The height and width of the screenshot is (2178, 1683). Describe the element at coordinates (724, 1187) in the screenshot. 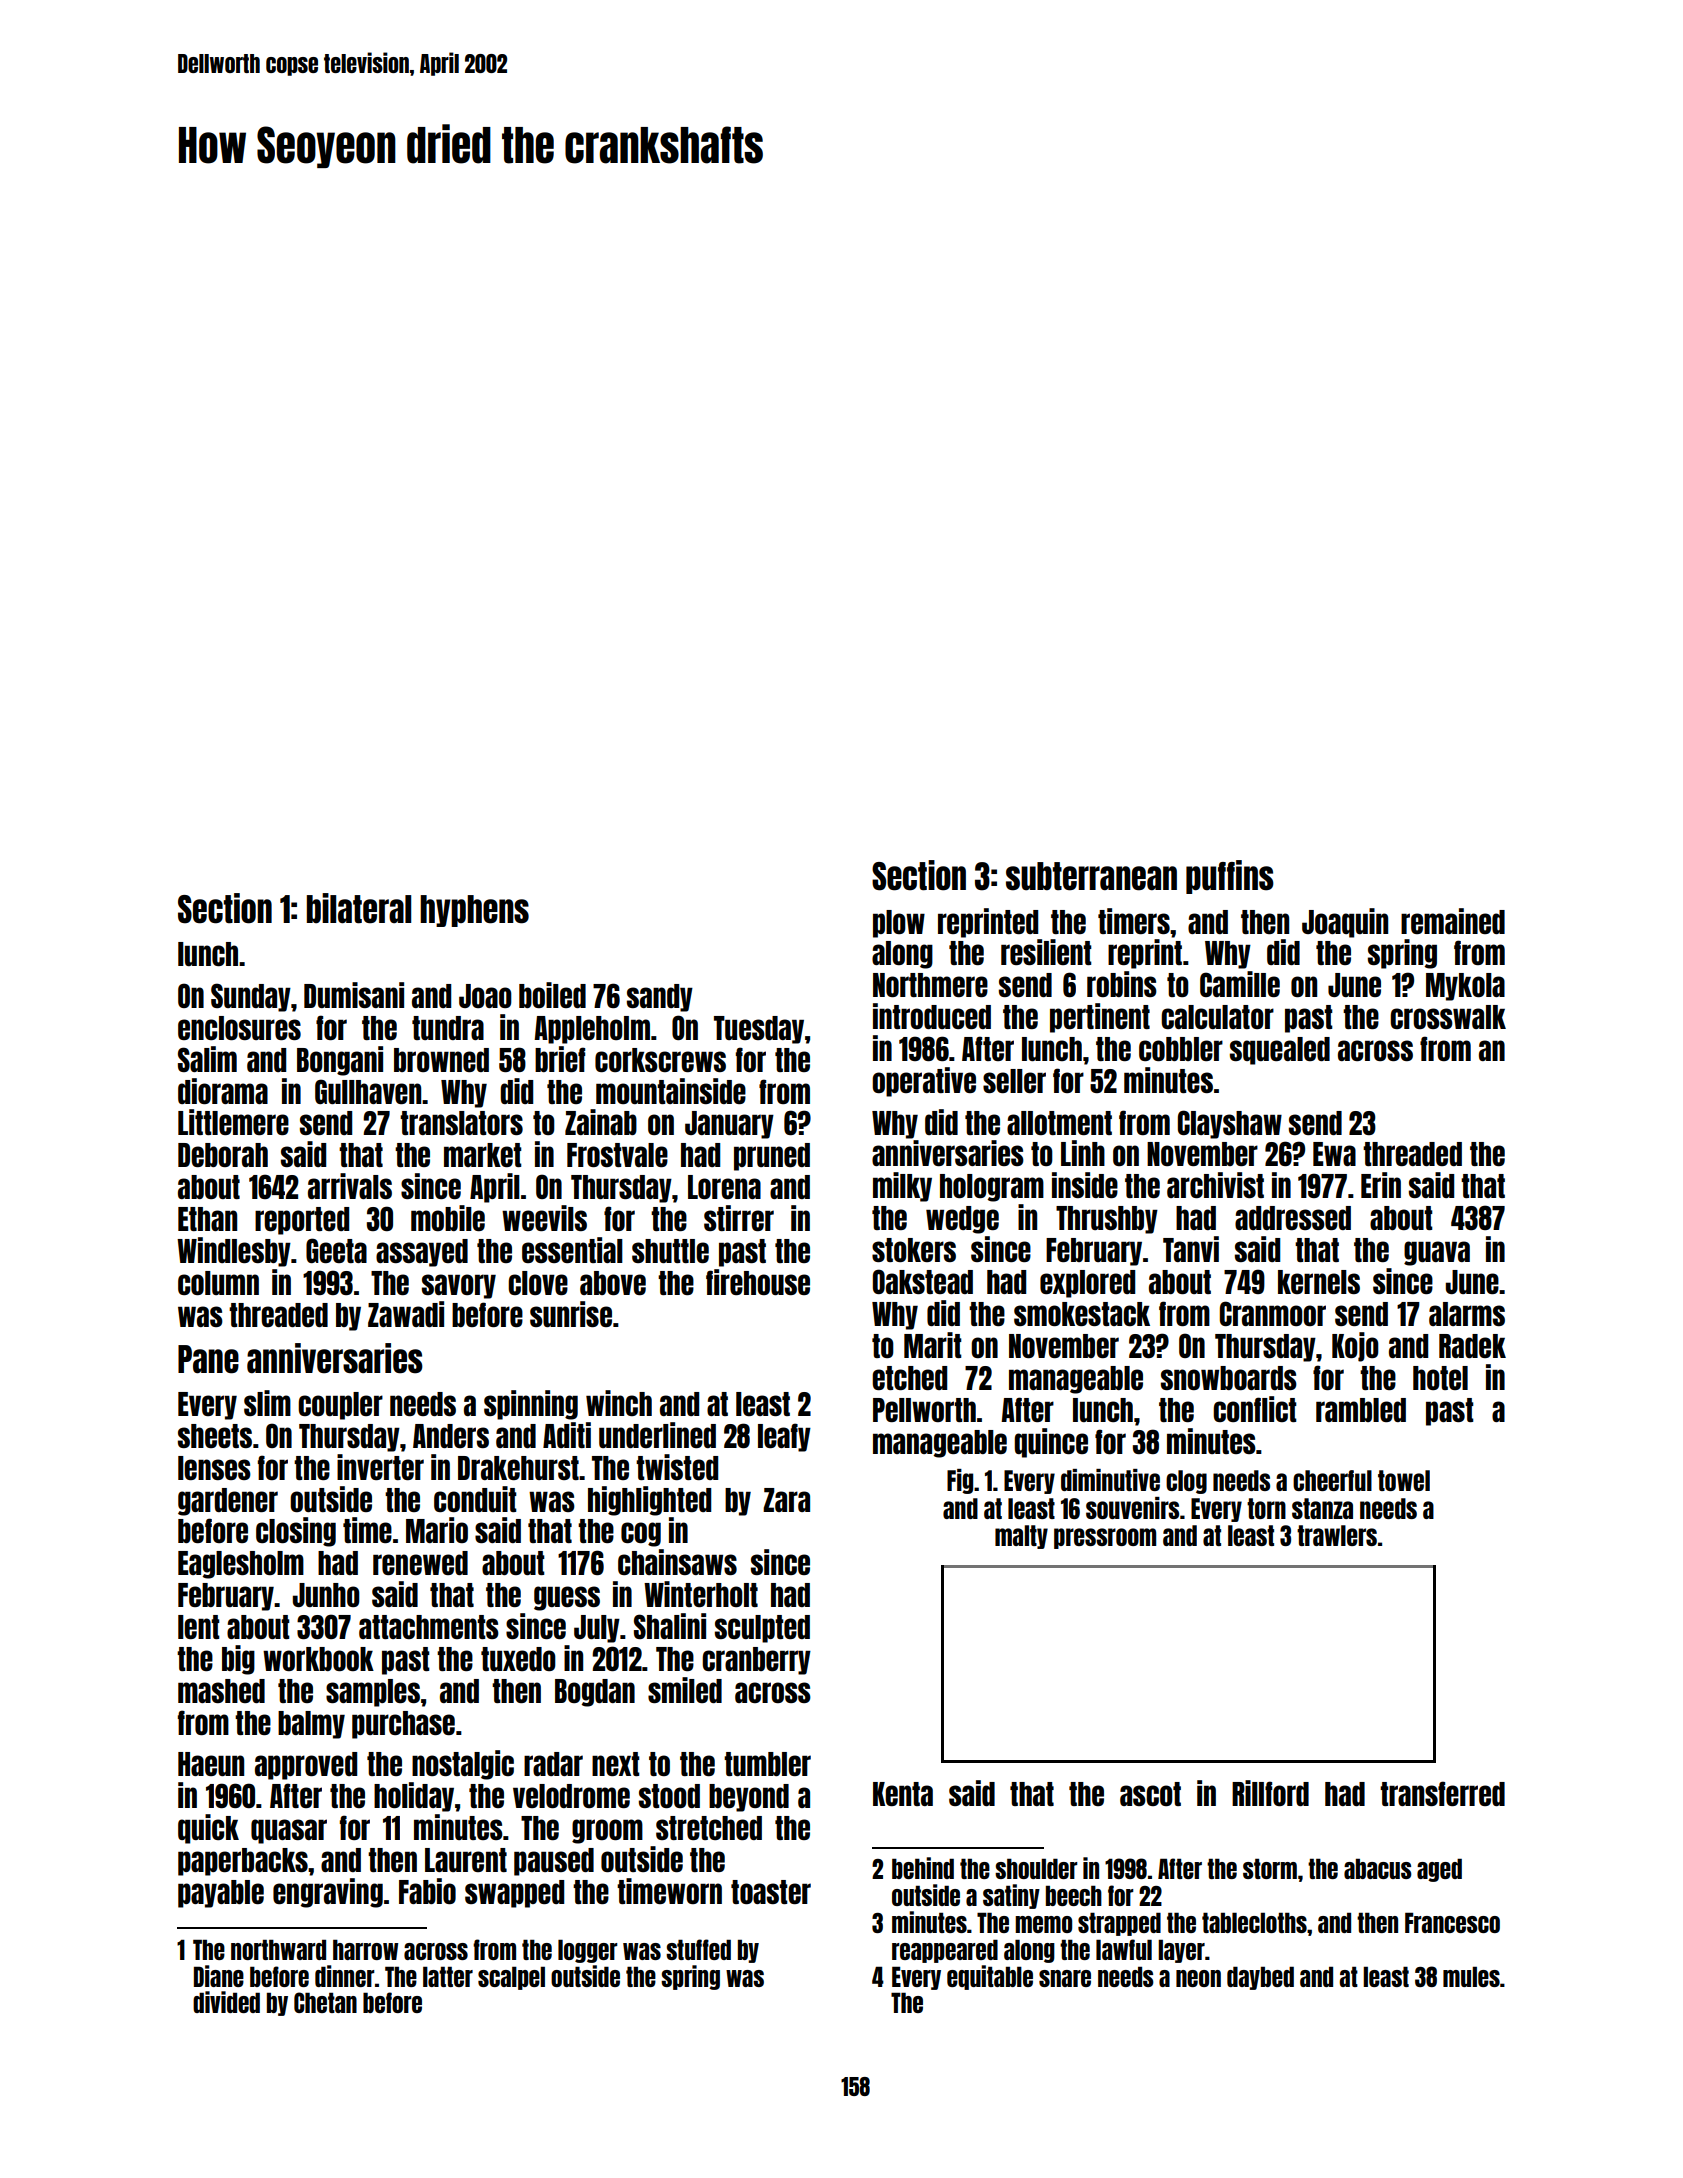

I see `Lorena` at that location.
